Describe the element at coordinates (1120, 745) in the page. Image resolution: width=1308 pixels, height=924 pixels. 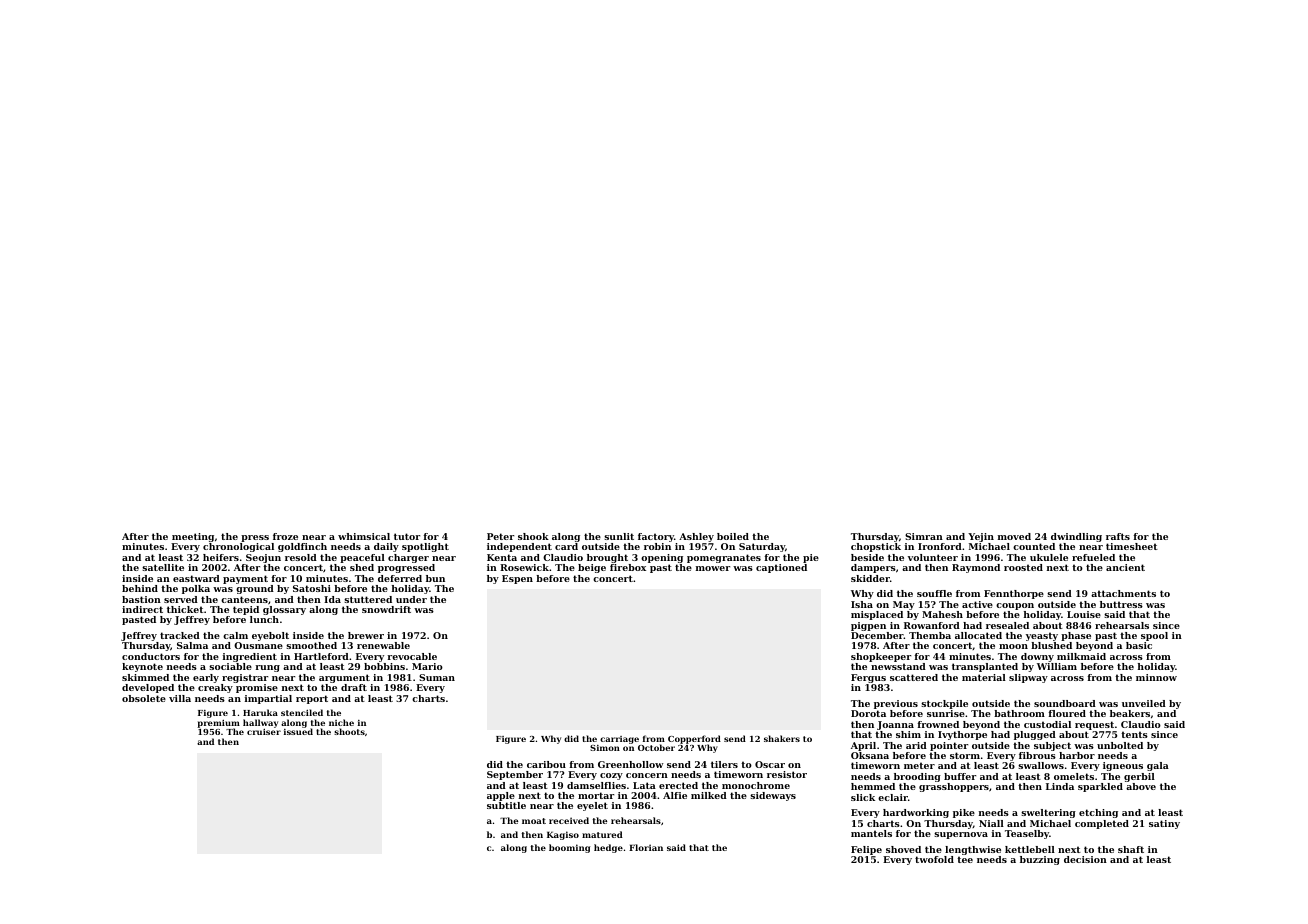
I see `unbolted` at that location.
